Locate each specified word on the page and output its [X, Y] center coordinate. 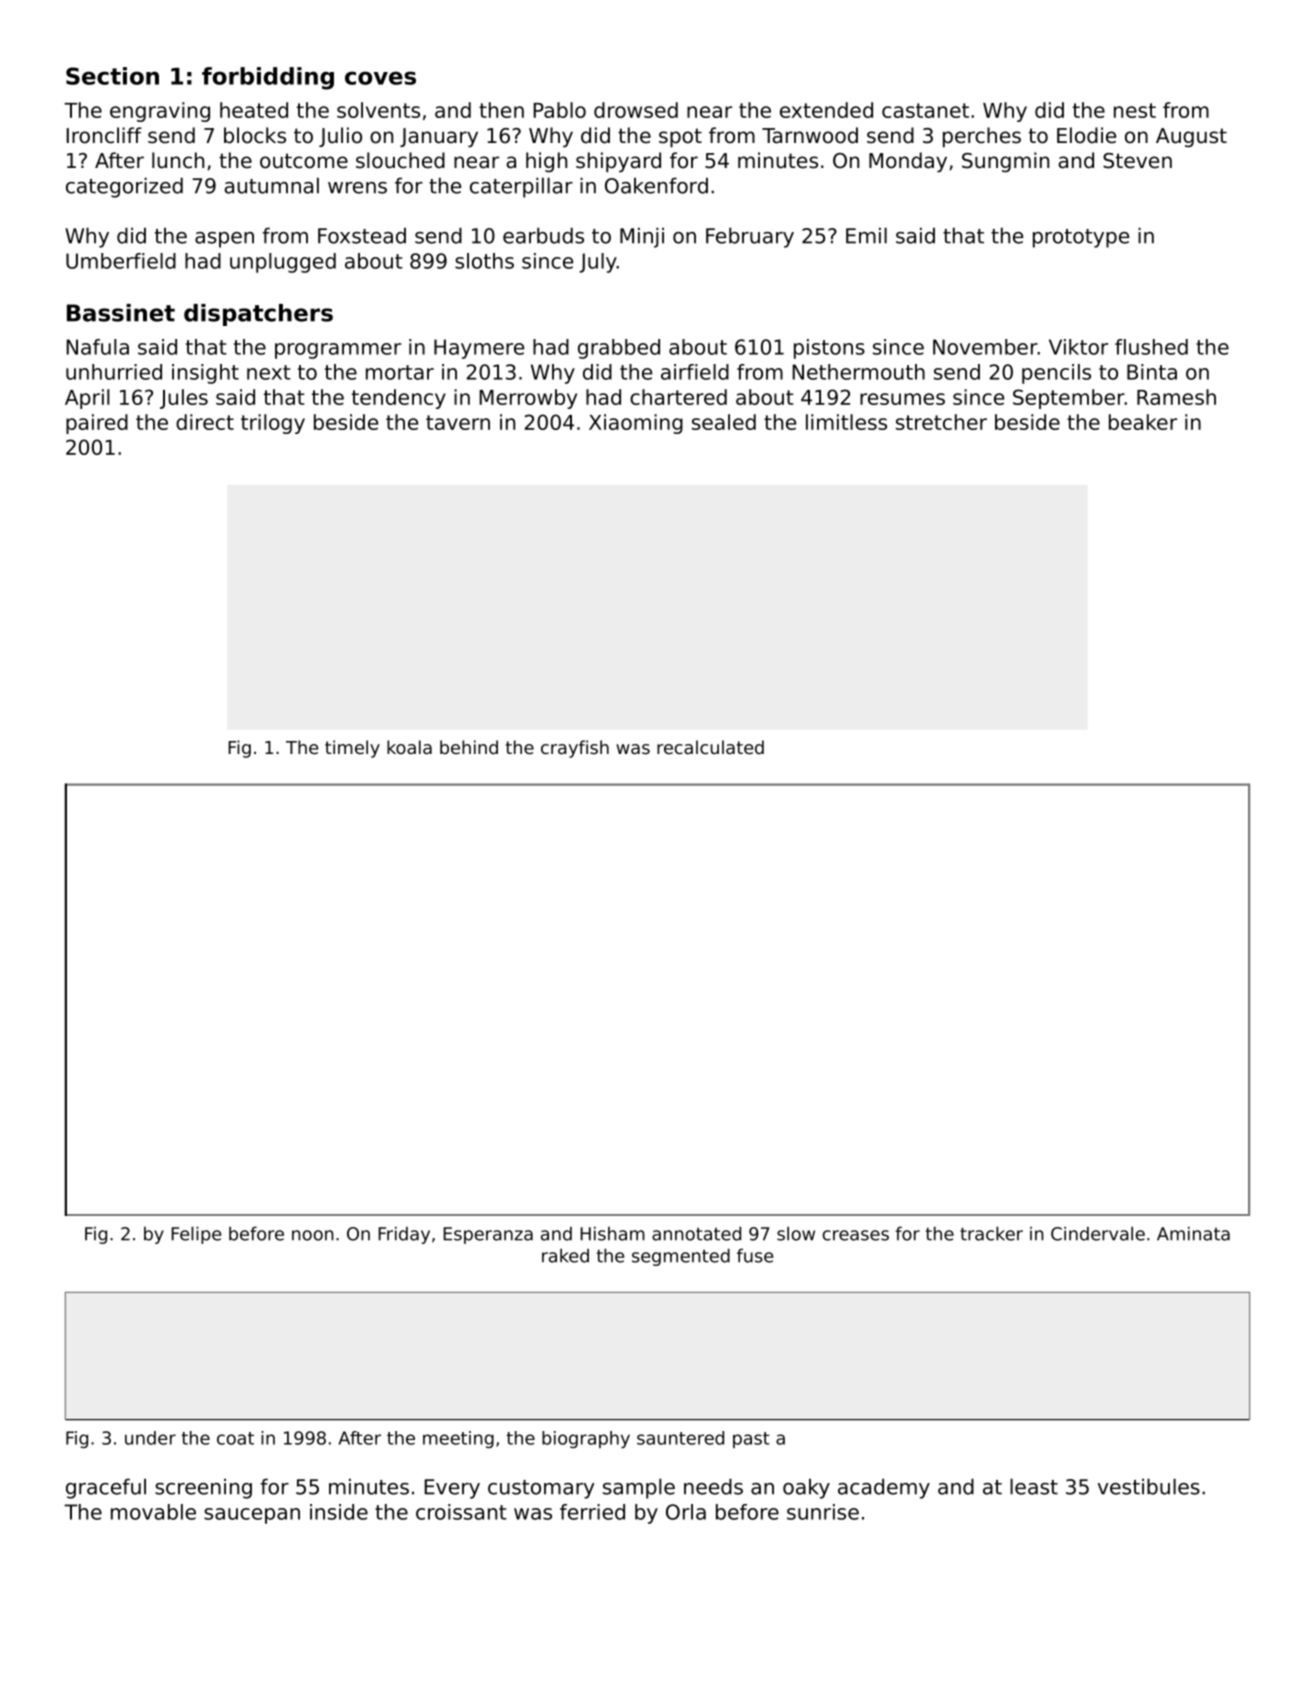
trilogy [273, 424]
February [750, 237]
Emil [866, 235]
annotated [696, 1233]
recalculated [710, 747]
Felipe [196, 1235]
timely [352, 749]
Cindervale [1098, 1233]
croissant [461, 1512]
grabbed [619, 349]
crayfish [575, 749]
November [985, 347]
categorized [124, 187]
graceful [106, 1488]
